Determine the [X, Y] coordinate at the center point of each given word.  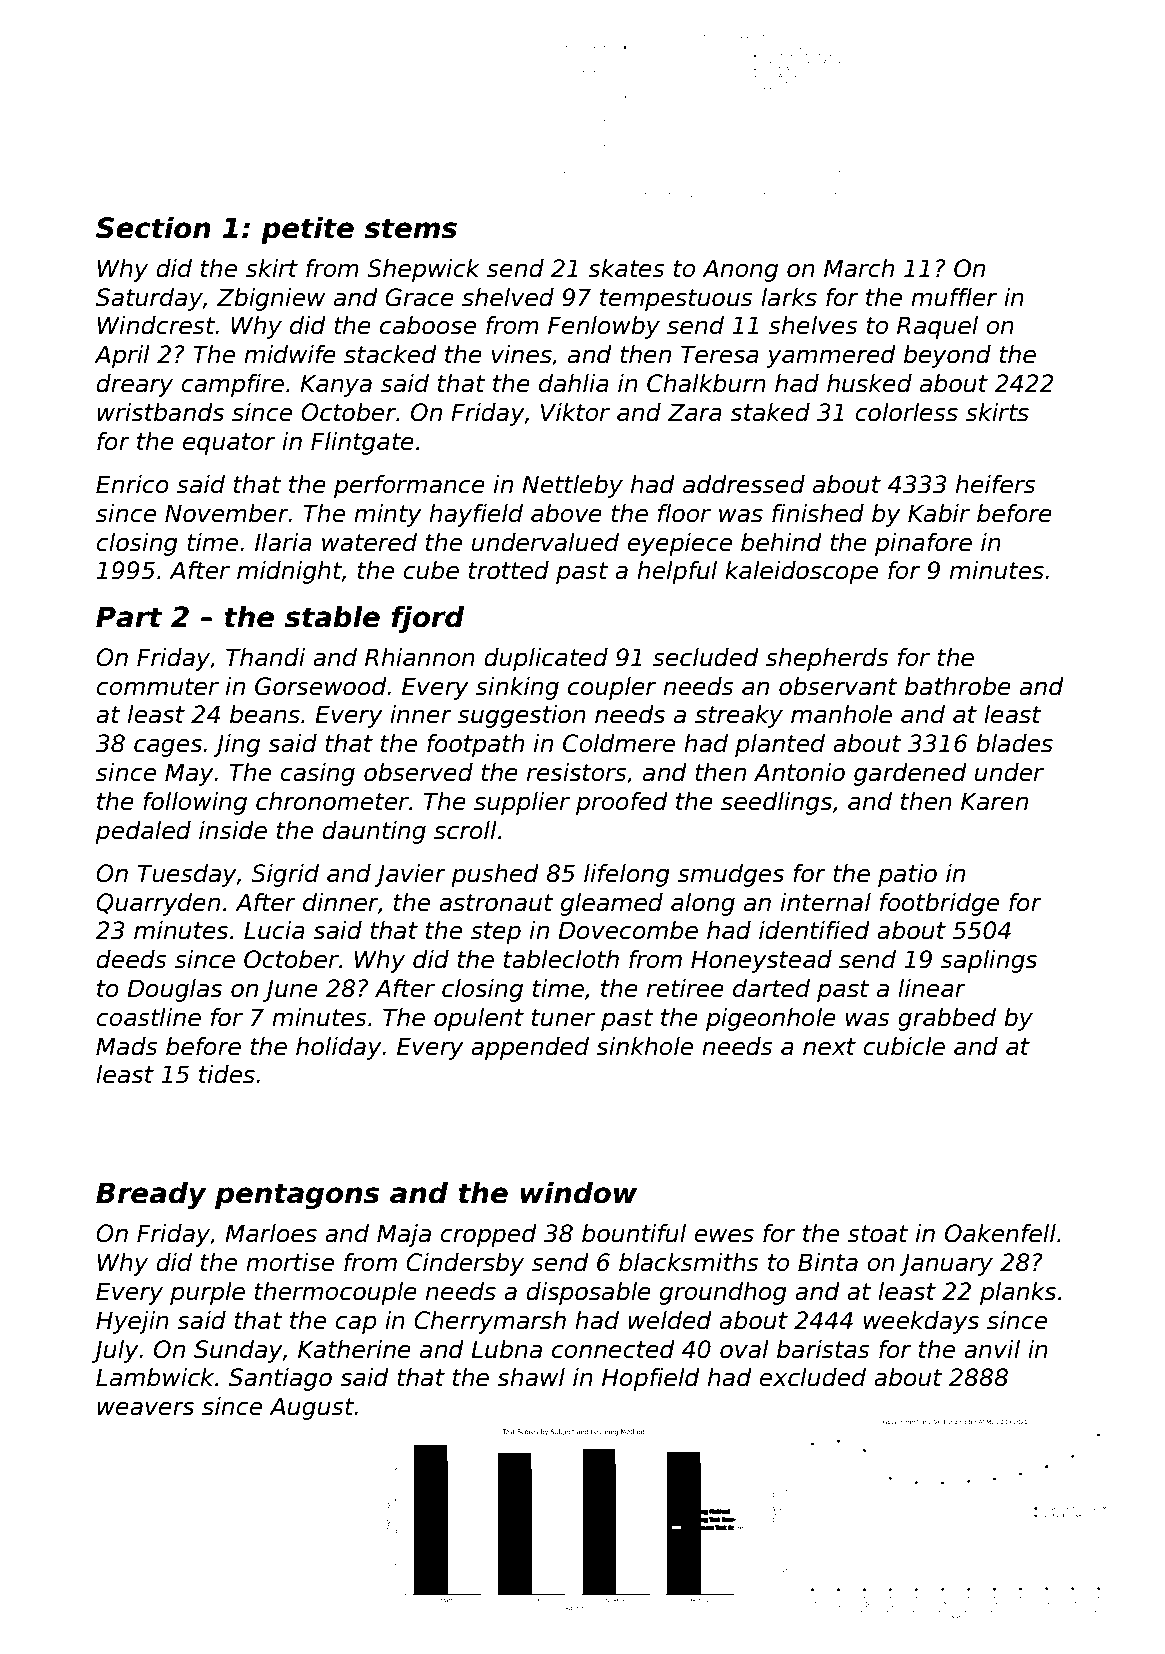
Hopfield [651, 1379]
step [496, 933]
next [829, 1047]
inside [233, 830]
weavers [145, 1408]
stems [410, 228]
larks [789, 297]
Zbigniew [271, 299]
